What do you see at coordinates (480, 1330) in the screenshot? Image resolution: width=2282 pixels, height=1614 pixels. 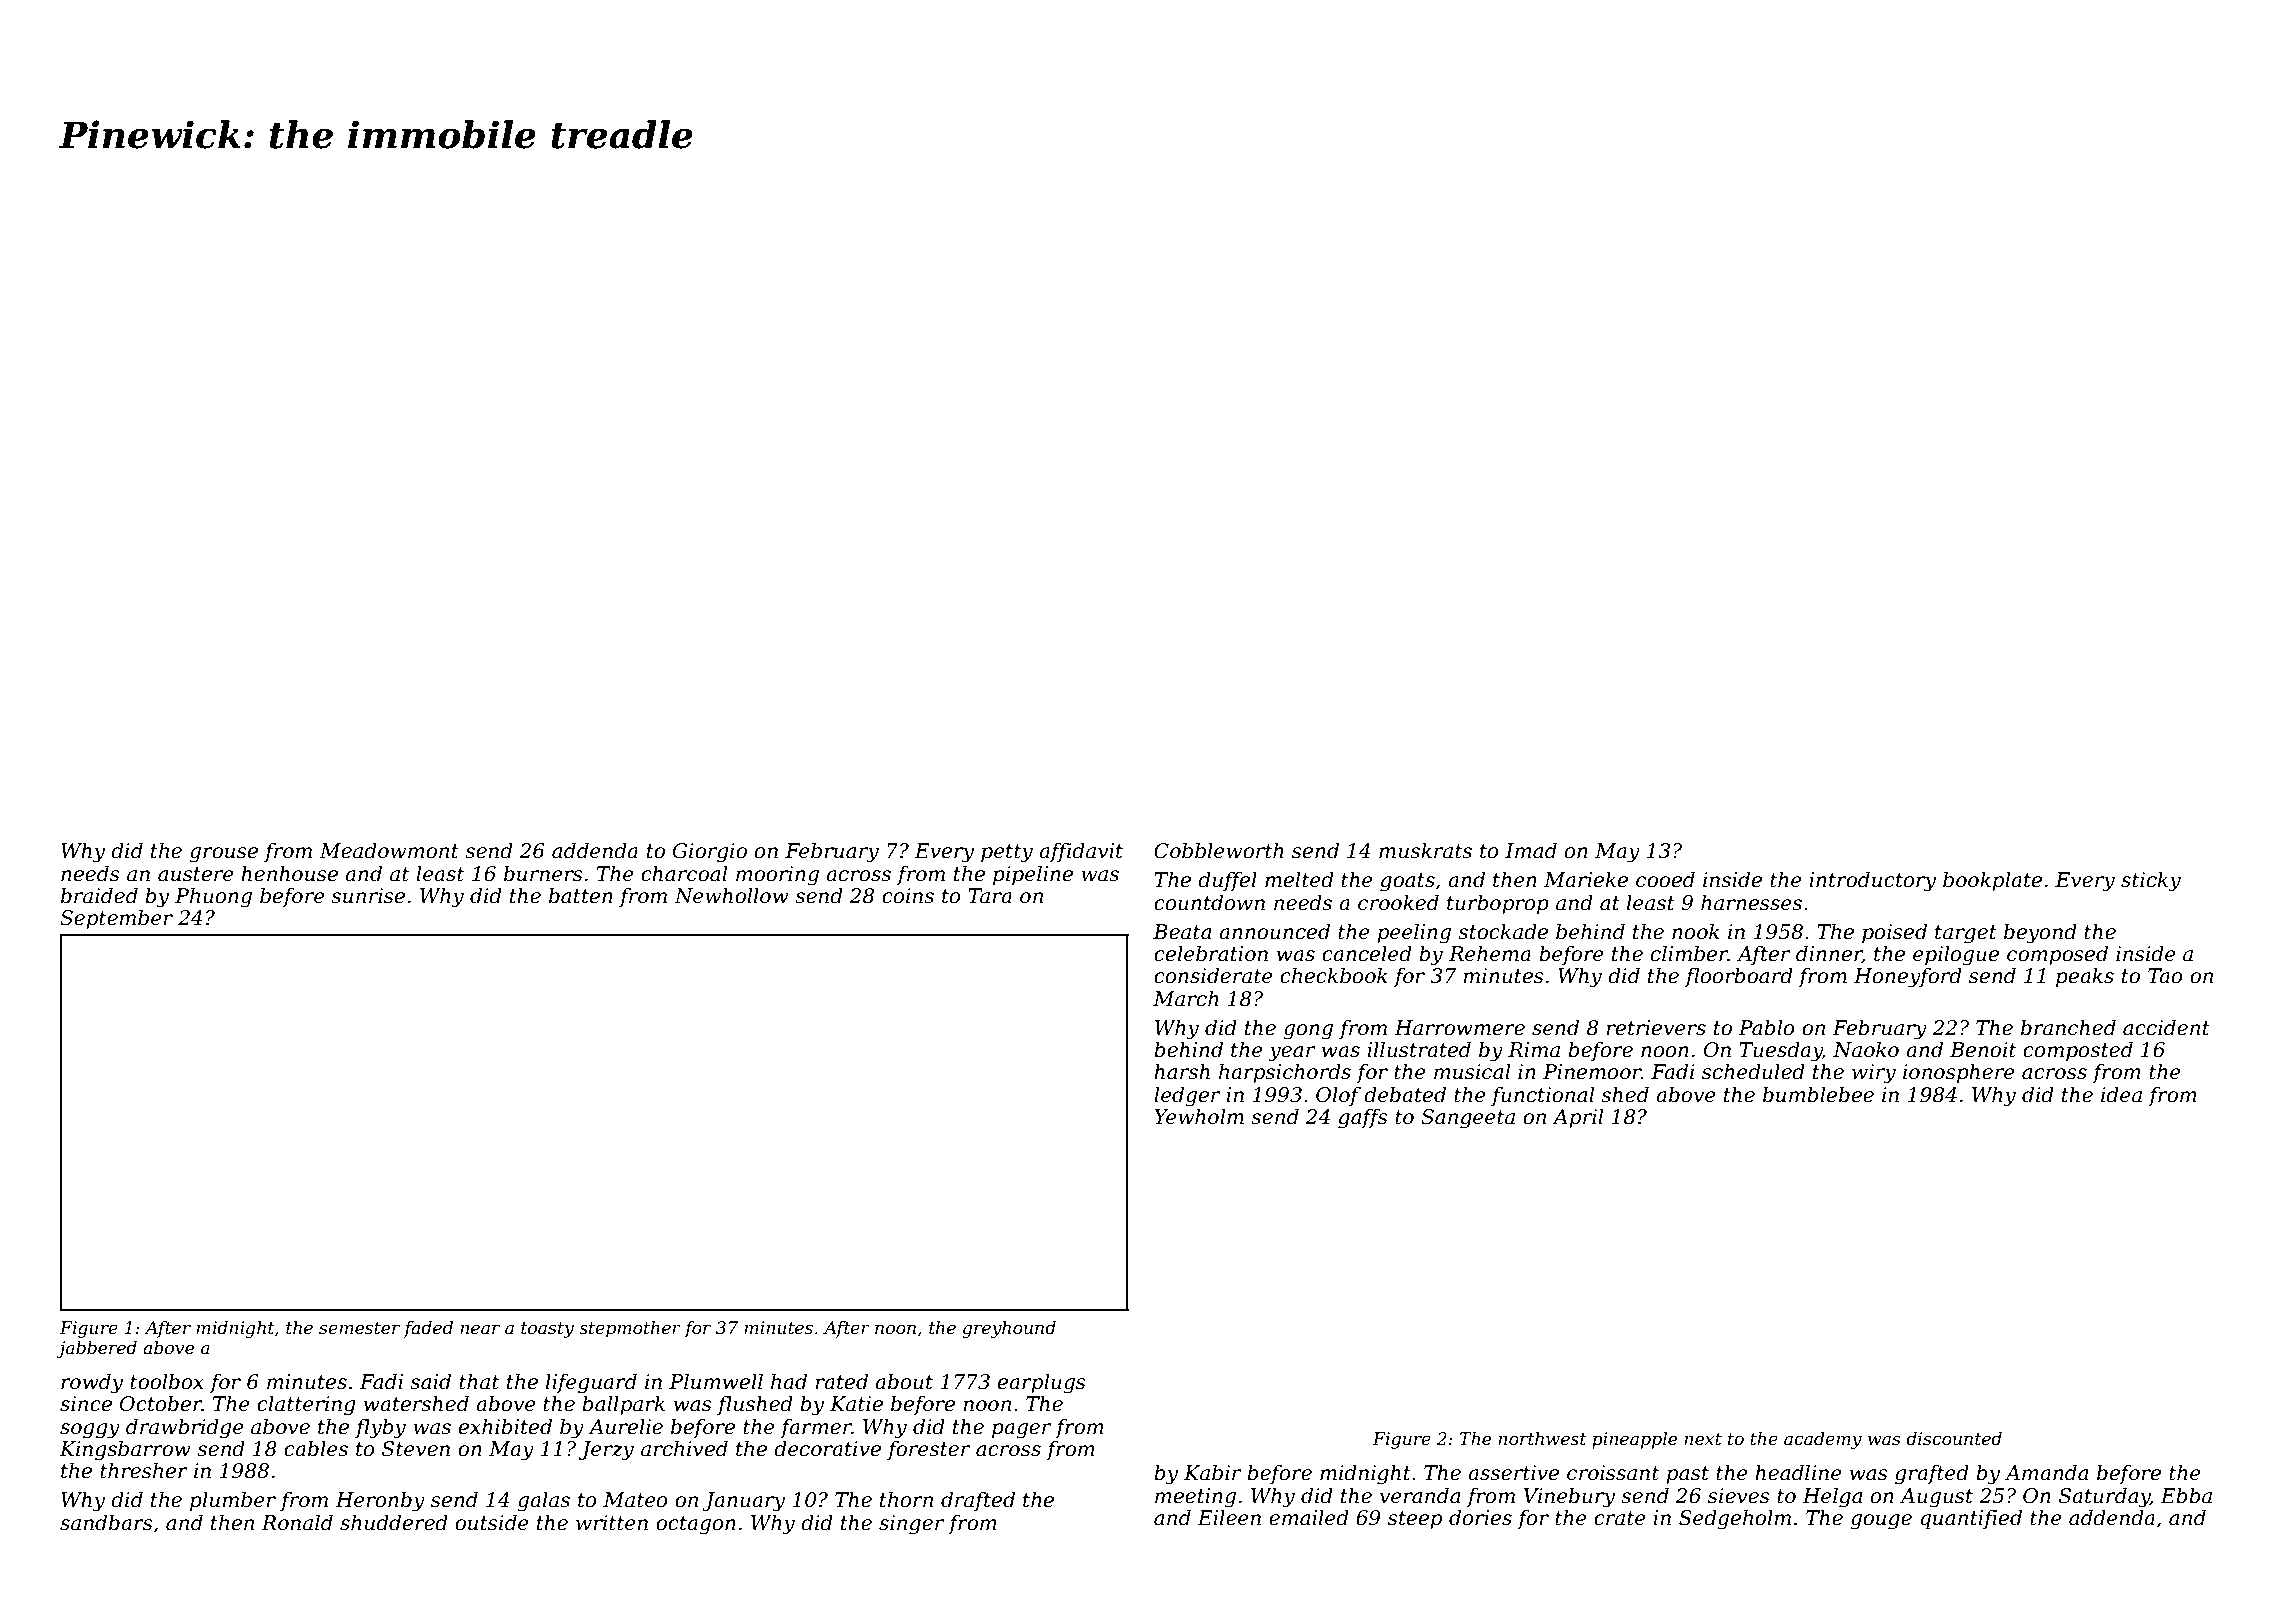 I see `near` at bounding box center [480, 1330].
